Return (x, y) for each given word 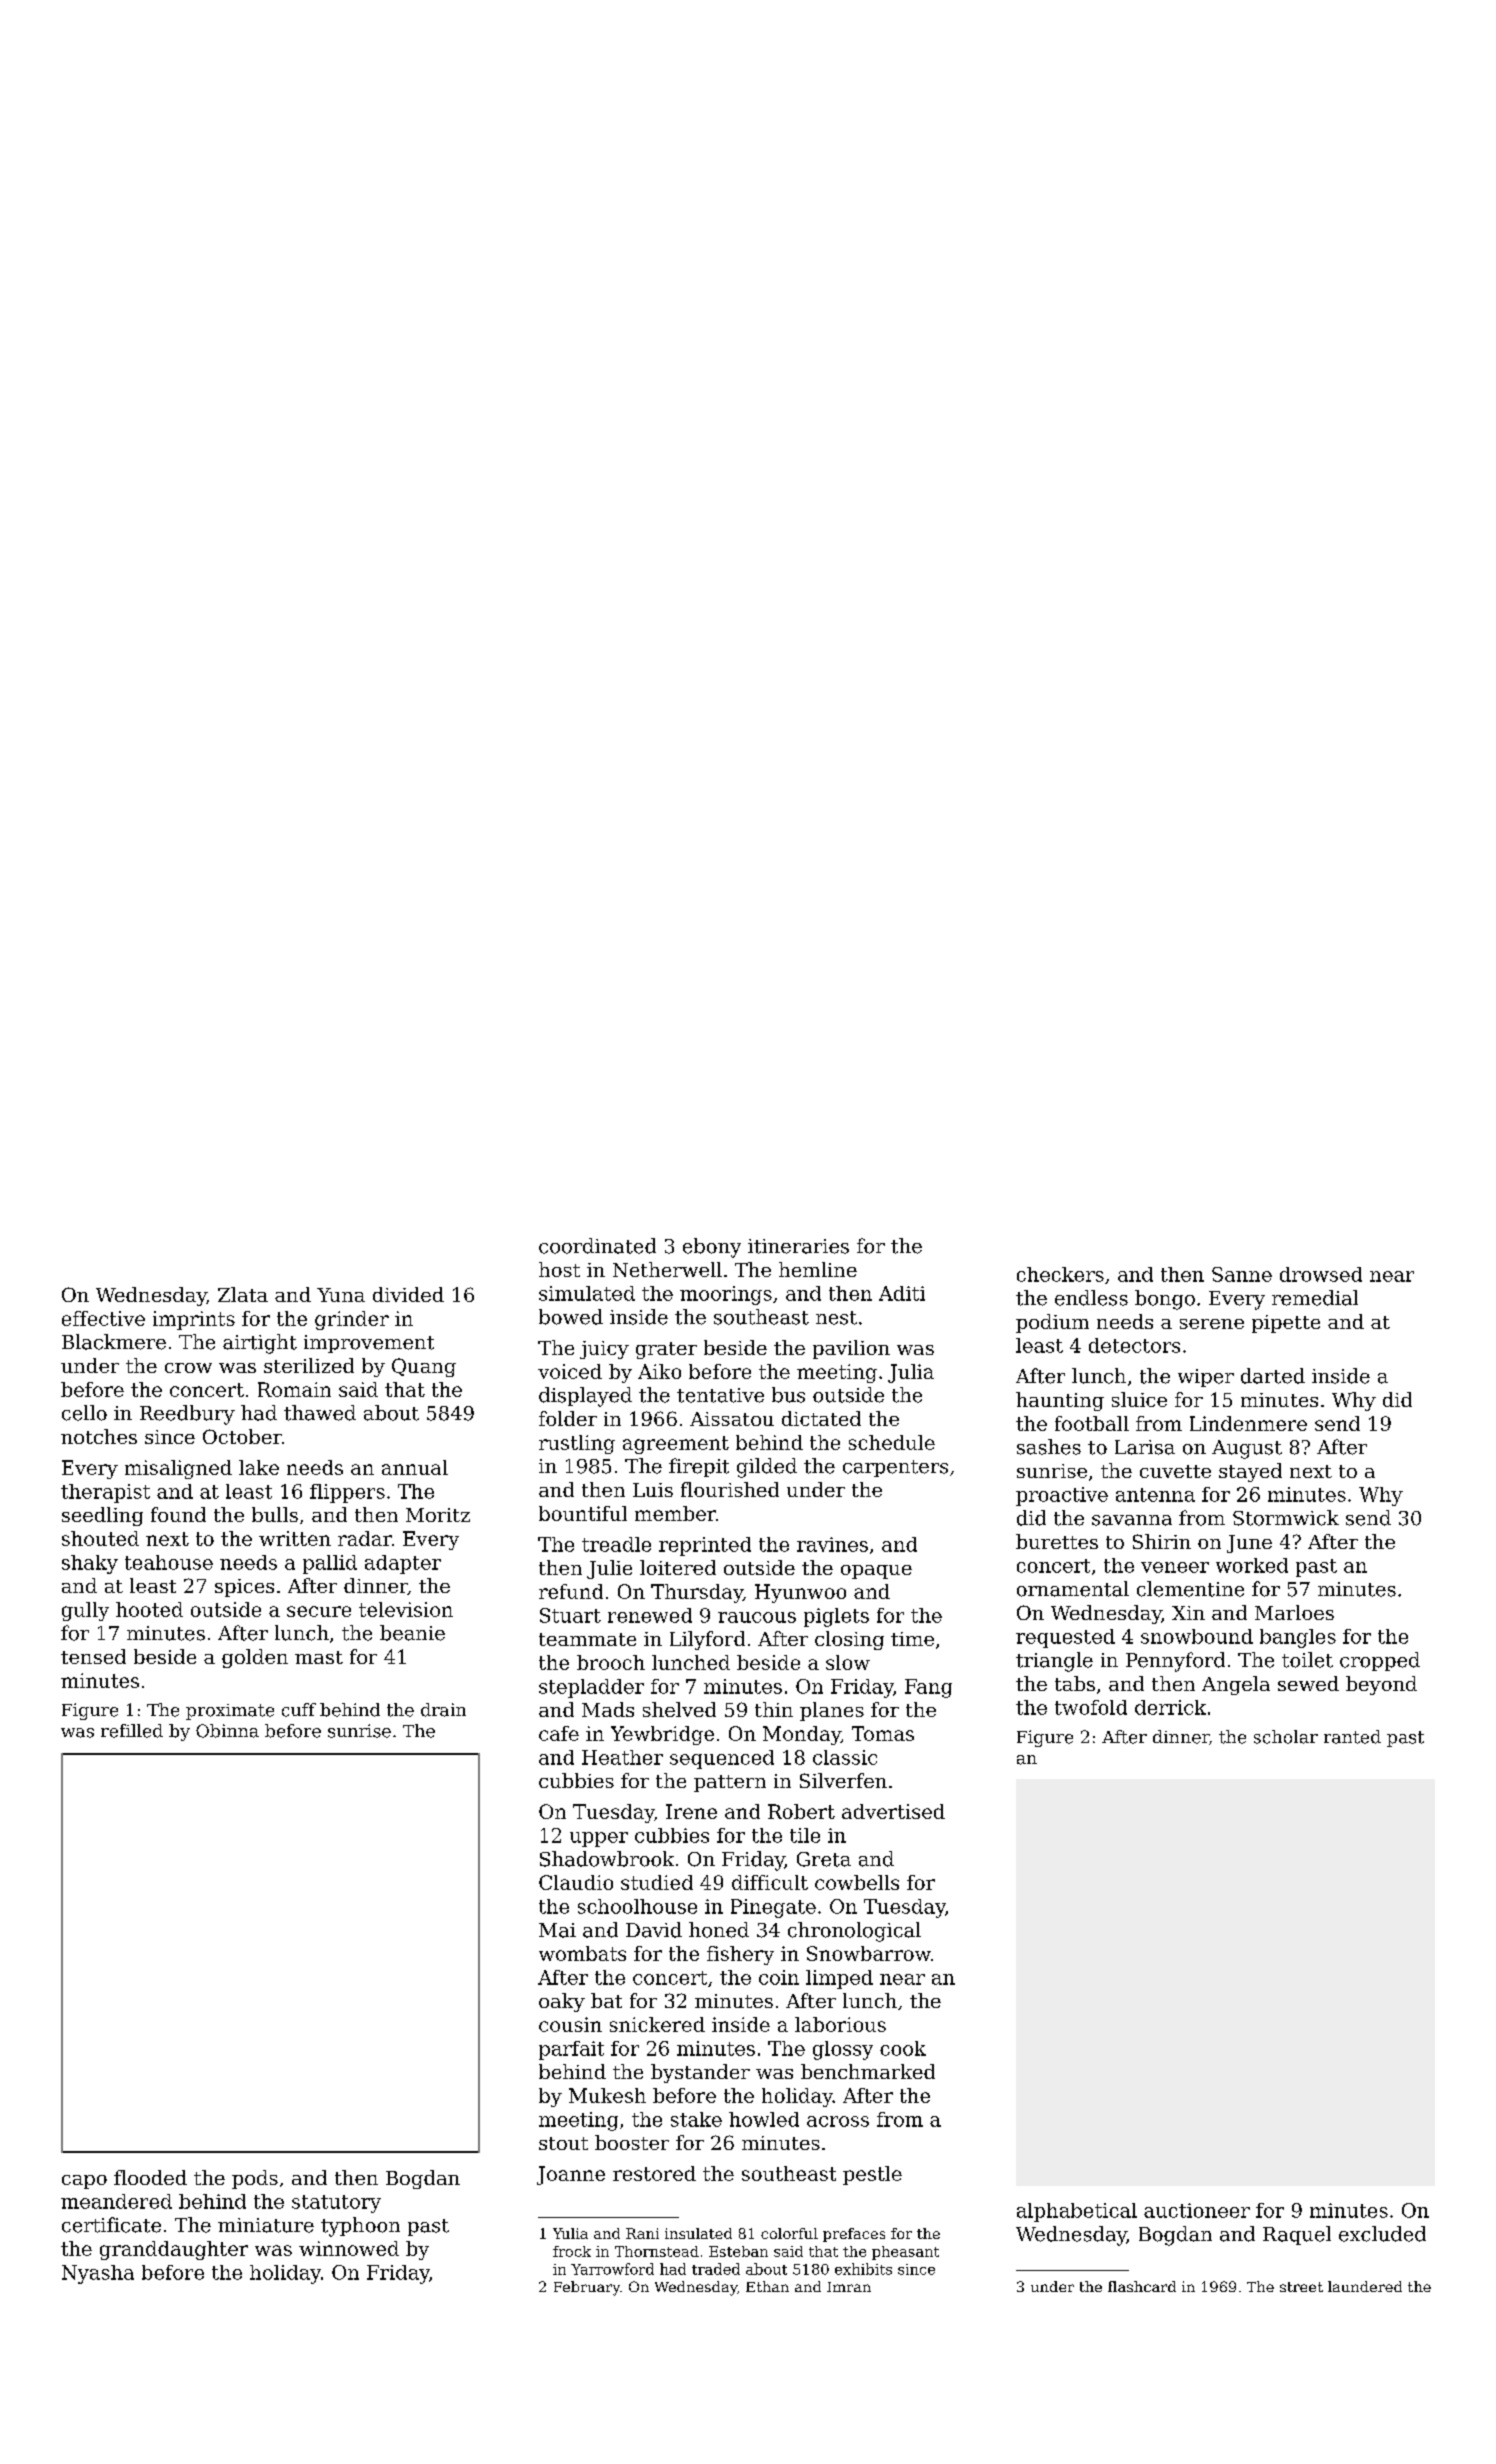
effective (103, 1318)
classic (845, 1757)
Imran (849, 2287)
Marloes (1294, 1612)
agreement (676, 1445)
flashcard (1142, 2286)
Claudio (576, 1882)
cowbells (857, 1882)
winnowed (349, 2248)
